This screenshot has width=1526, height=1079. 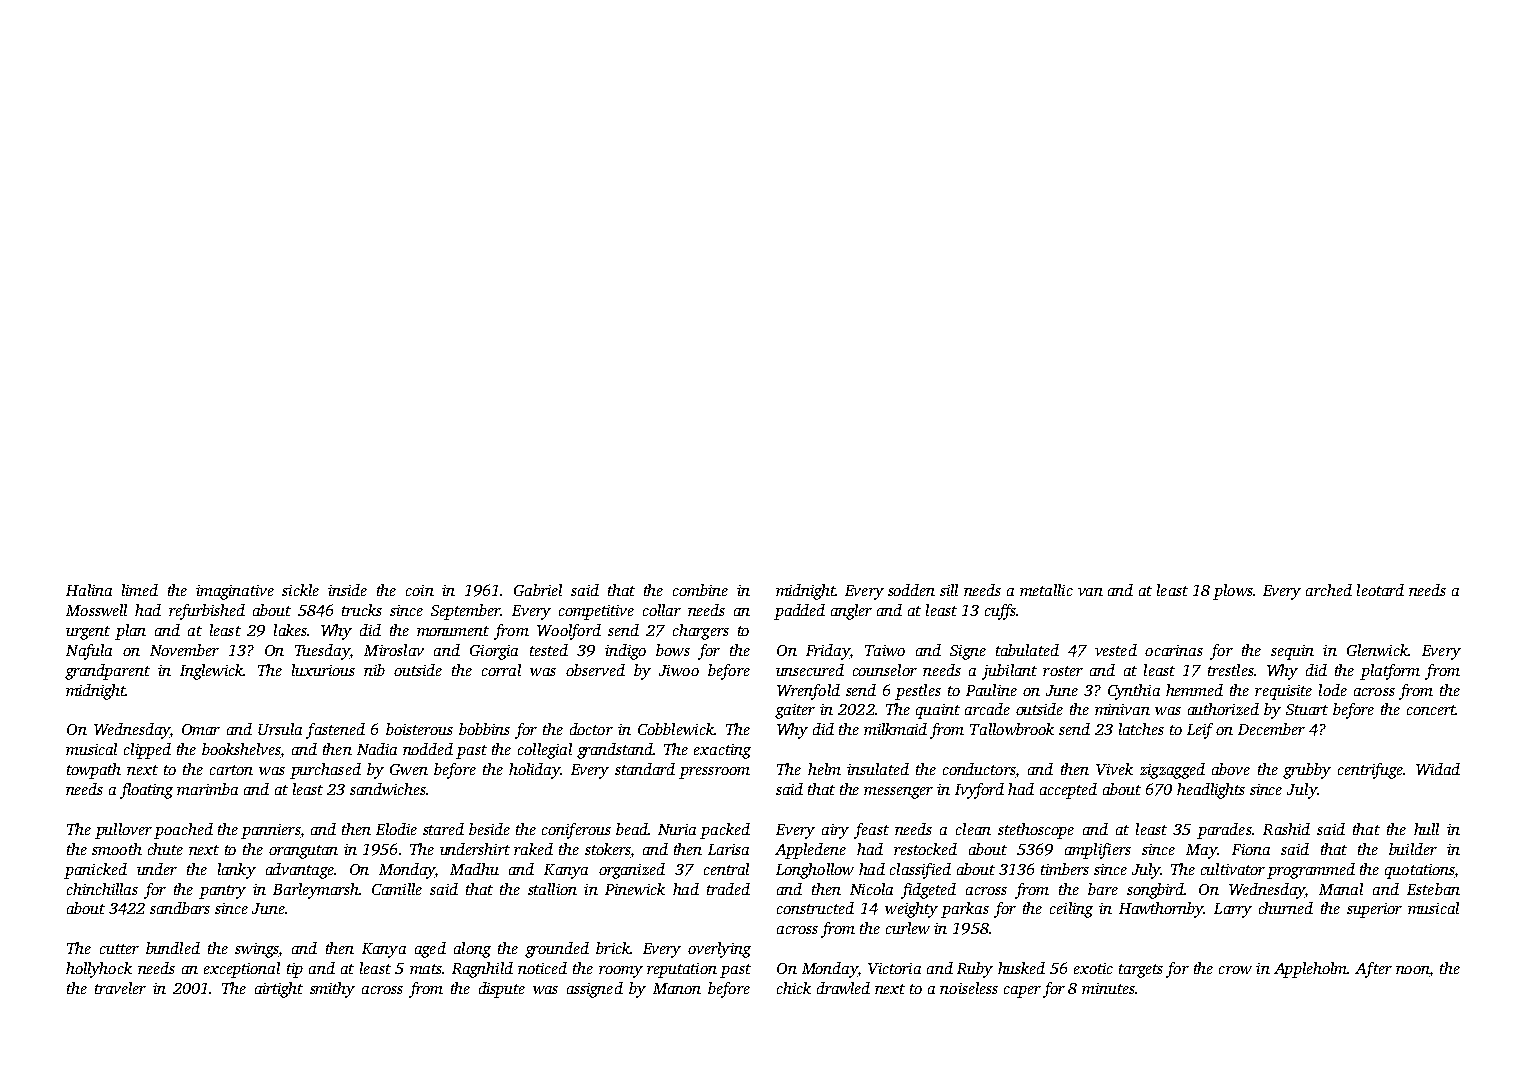 What do you see at coordinates (180, 908) in the screenshot?
I see `sandbars` at bounding box center [180, 908].
